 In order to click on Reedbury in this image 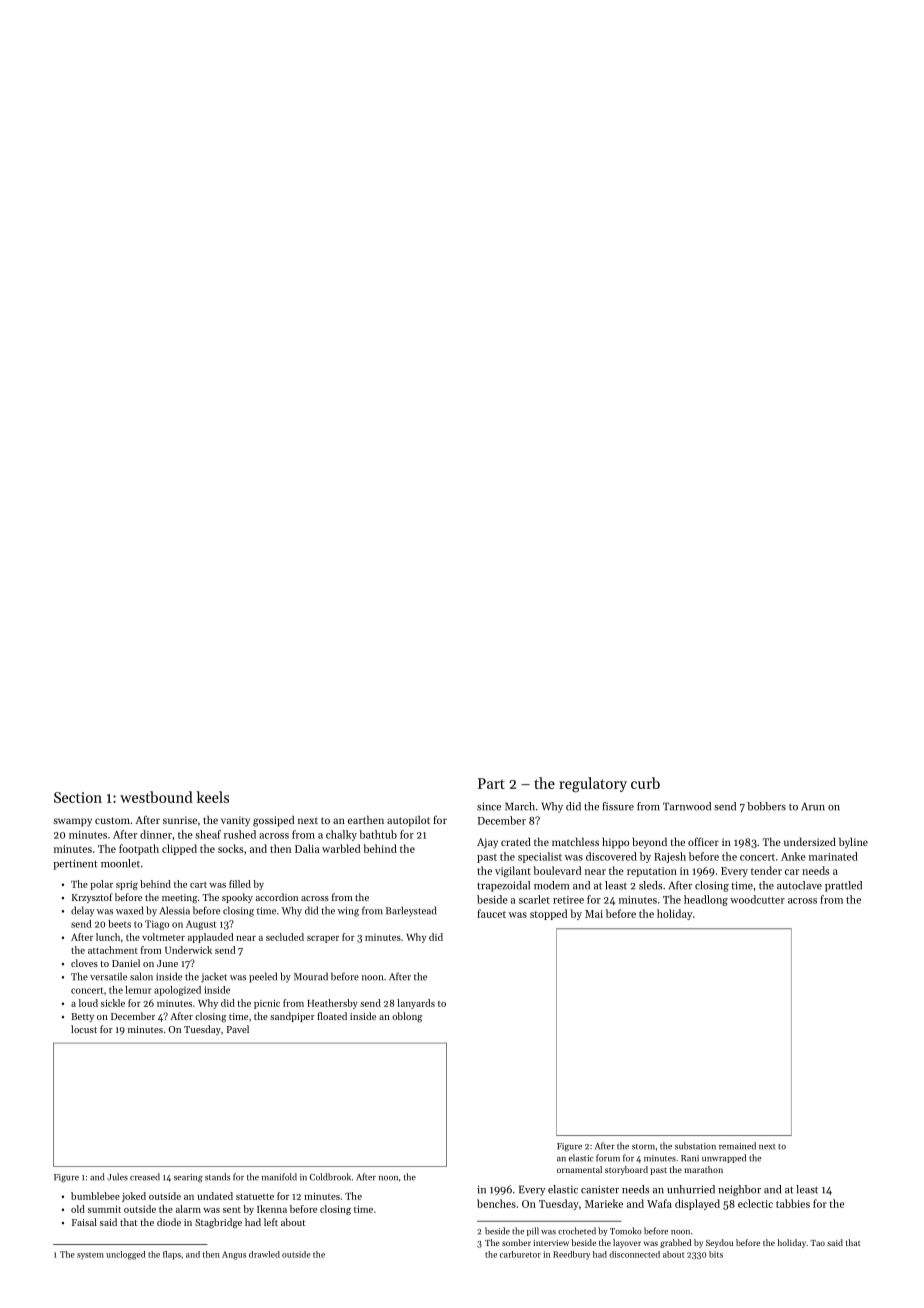, I will do `click(571, 1255)`.
